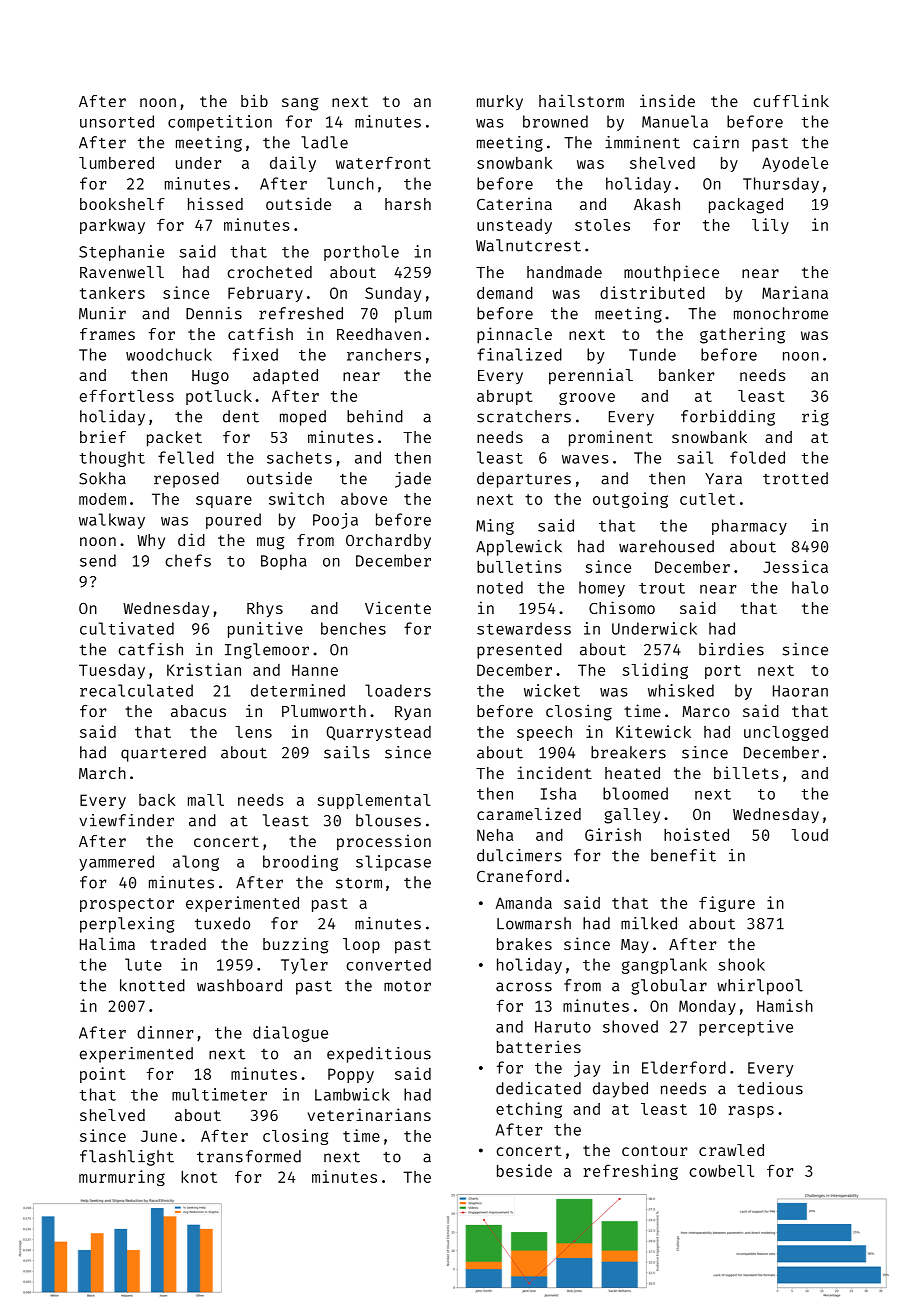 The height and width of the screenshot is (1316, 908). What do you see at coordinates (98, 560) in the screenshot?
I see `send` at bounding box center [98, 560].
